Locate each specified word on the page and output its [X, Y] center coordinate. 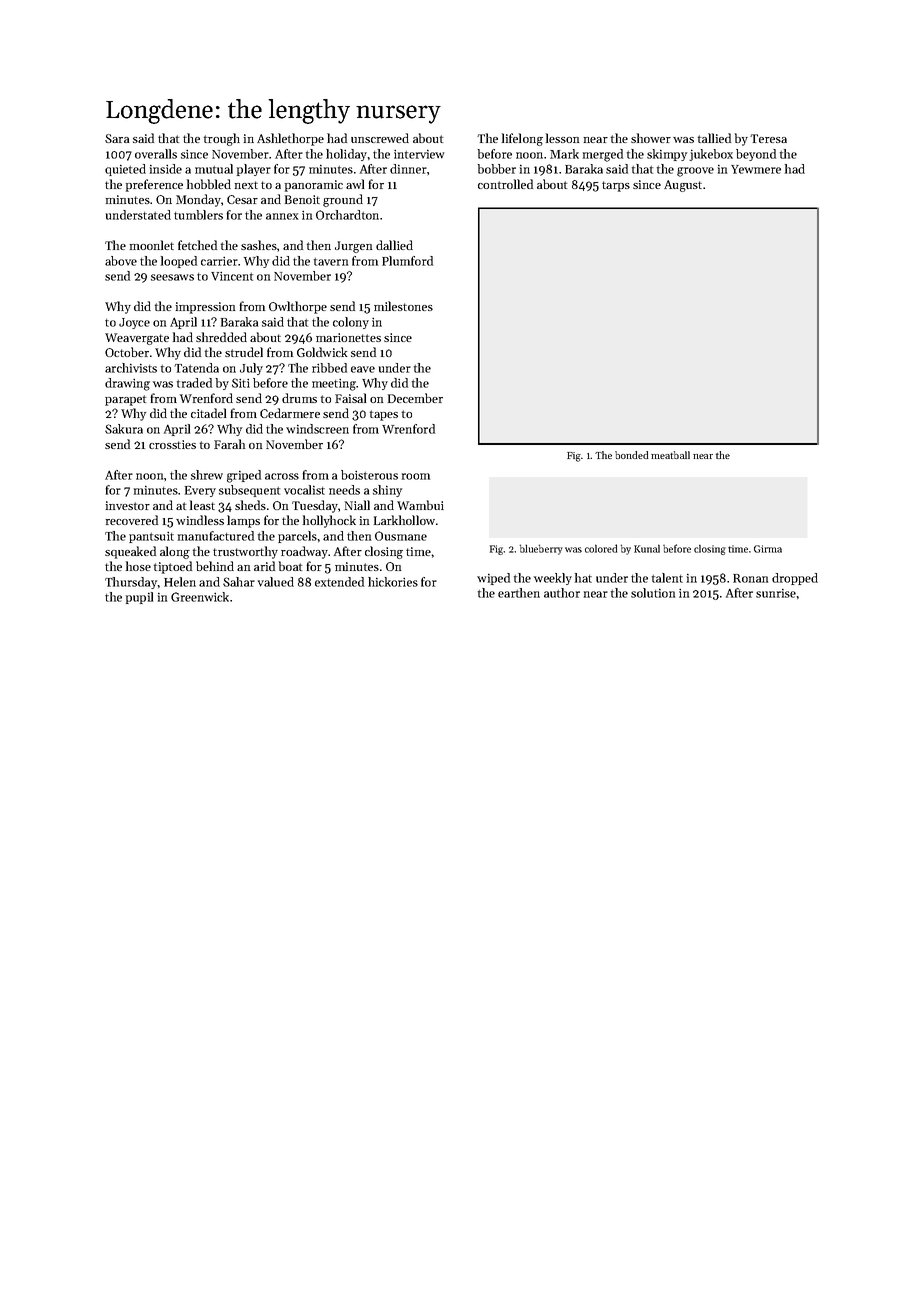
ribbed [329, 368]
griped [244, 476]
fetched [197, 245]
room [416, 476]
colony [351, 323]
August [683, 186]
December [415, 398]
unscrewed [380, 138]
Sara [117, 138]
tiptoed [173, 567]
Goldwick [322, 352]
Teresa [768, 138]
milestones [403, 306]
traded [194, 383]
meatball [670, 455]
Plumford [407, 261]
